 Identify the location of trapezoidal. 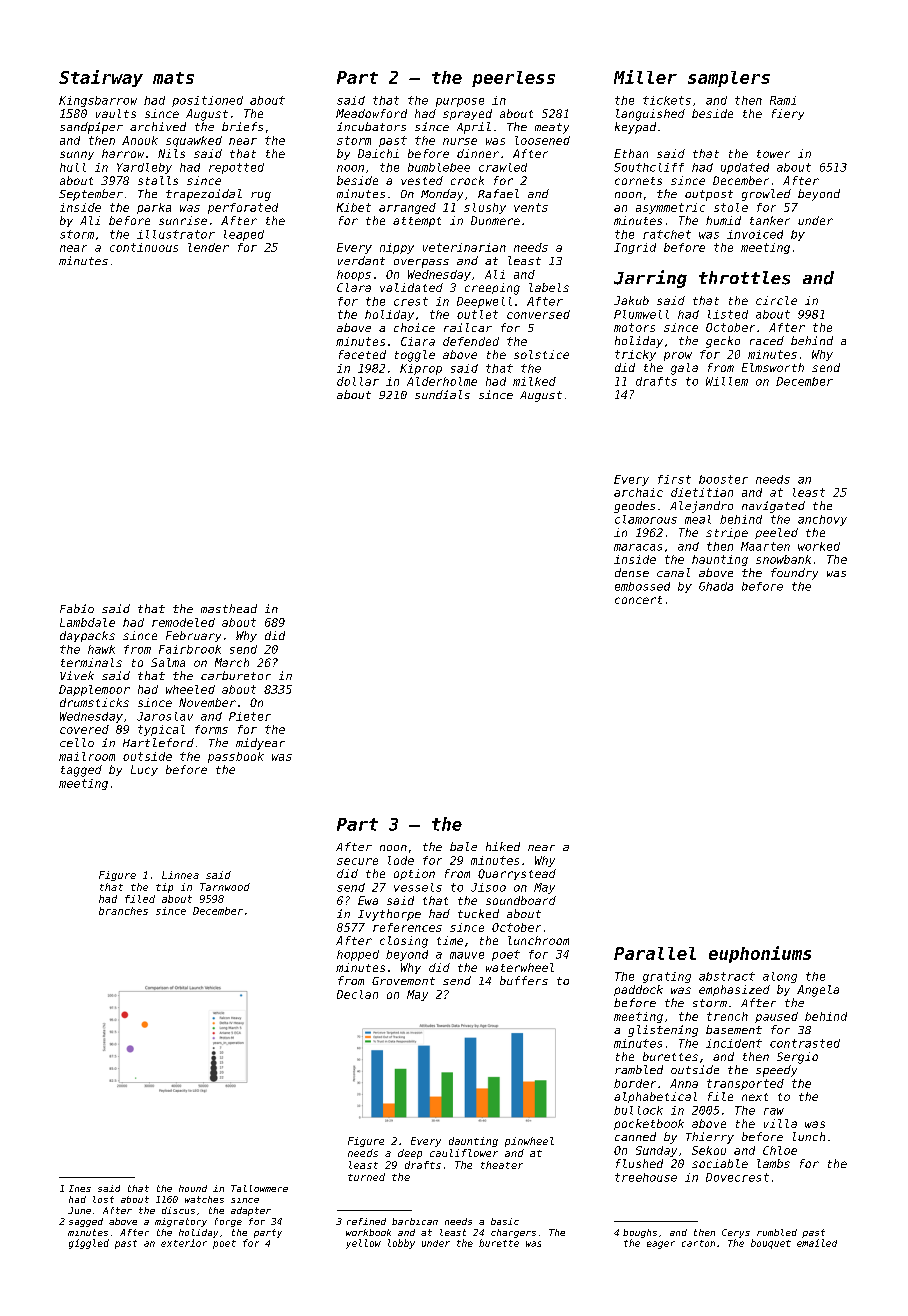
(204, 195).
